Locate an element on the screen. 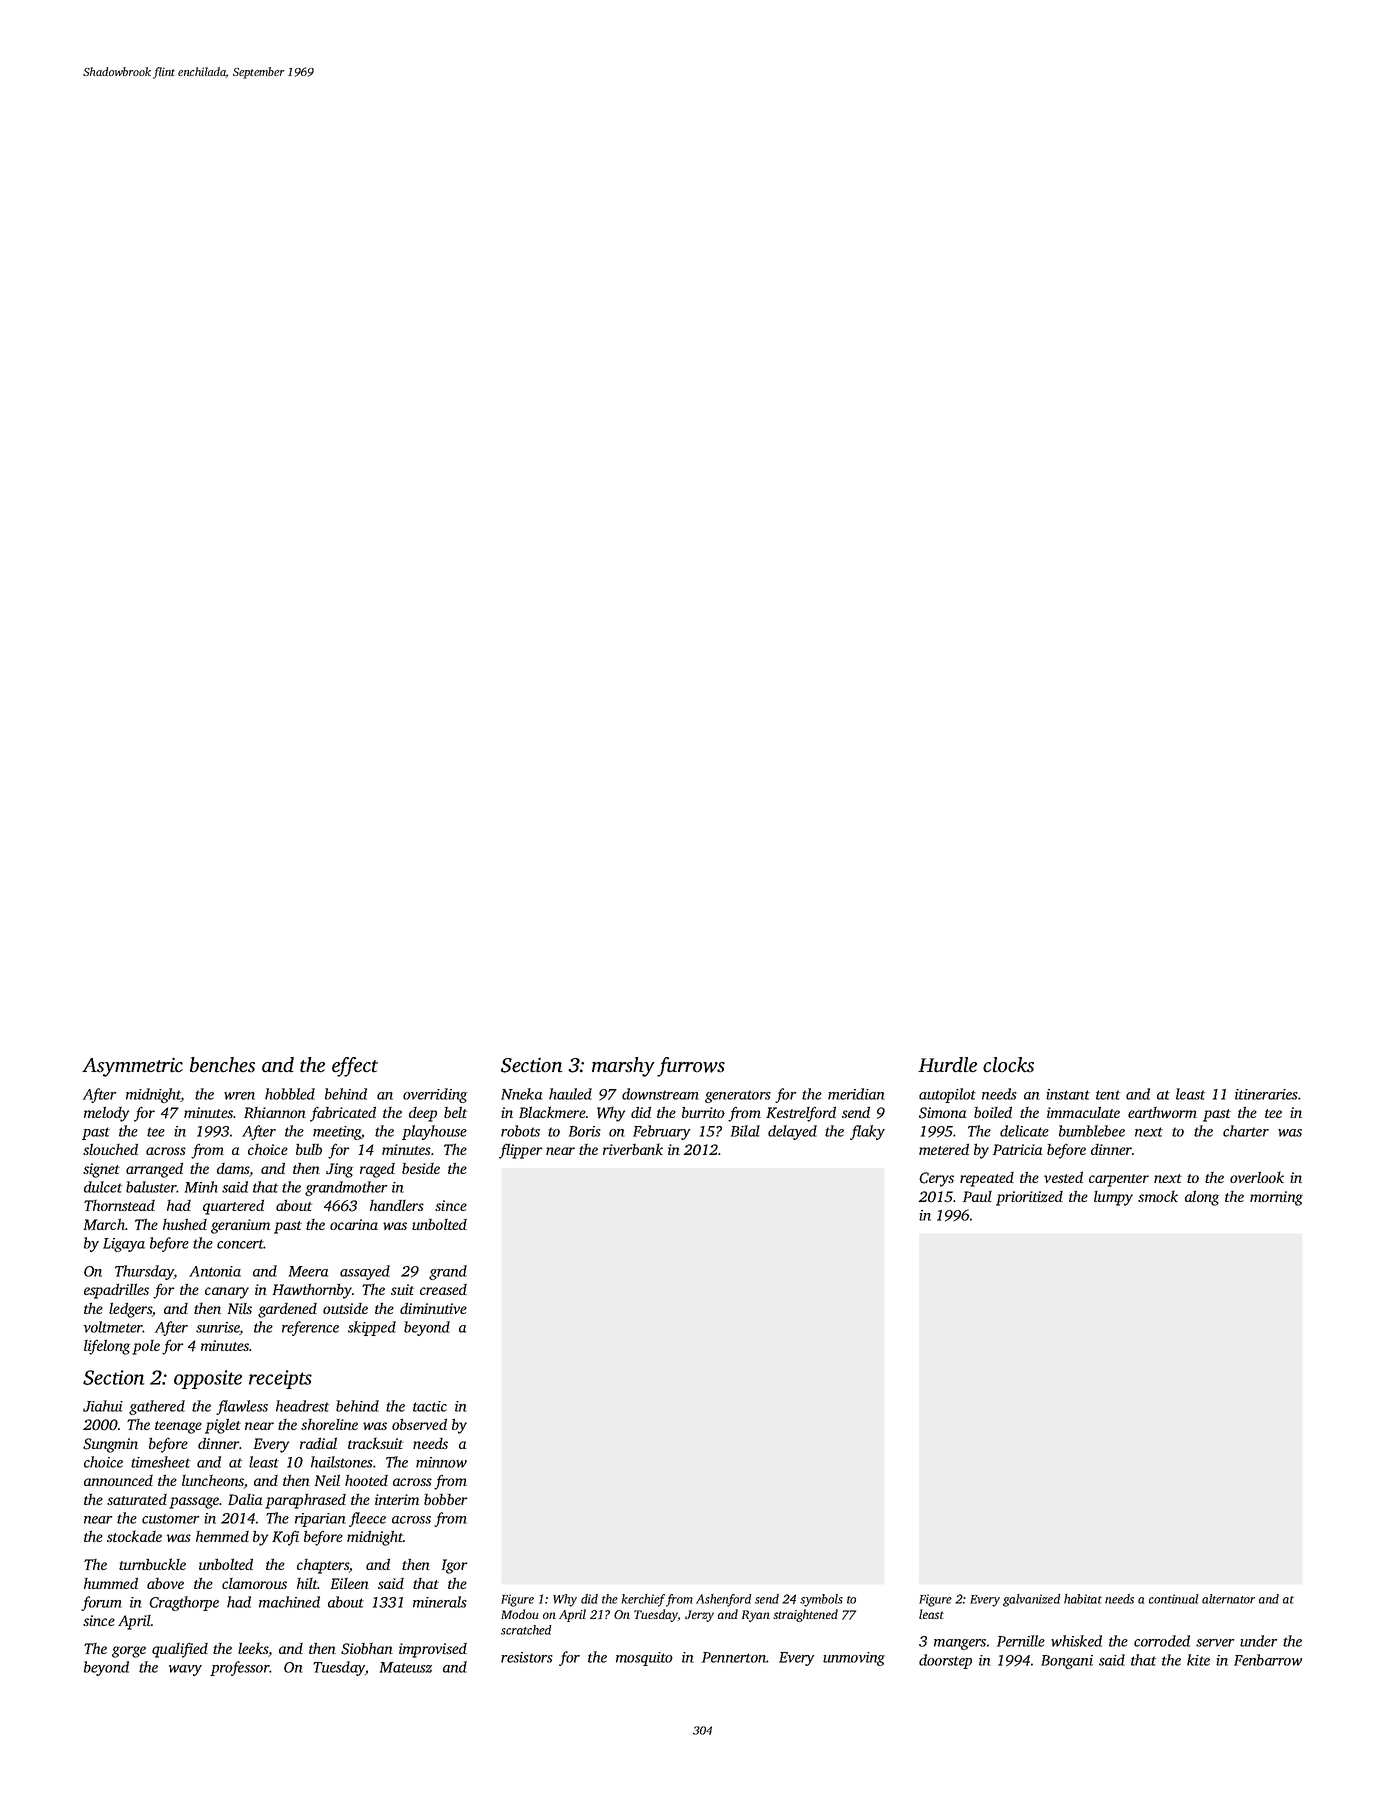 The width and height of the screenshot is (1386, 1794). lumpy is located at coordinates (1113, 1198).
